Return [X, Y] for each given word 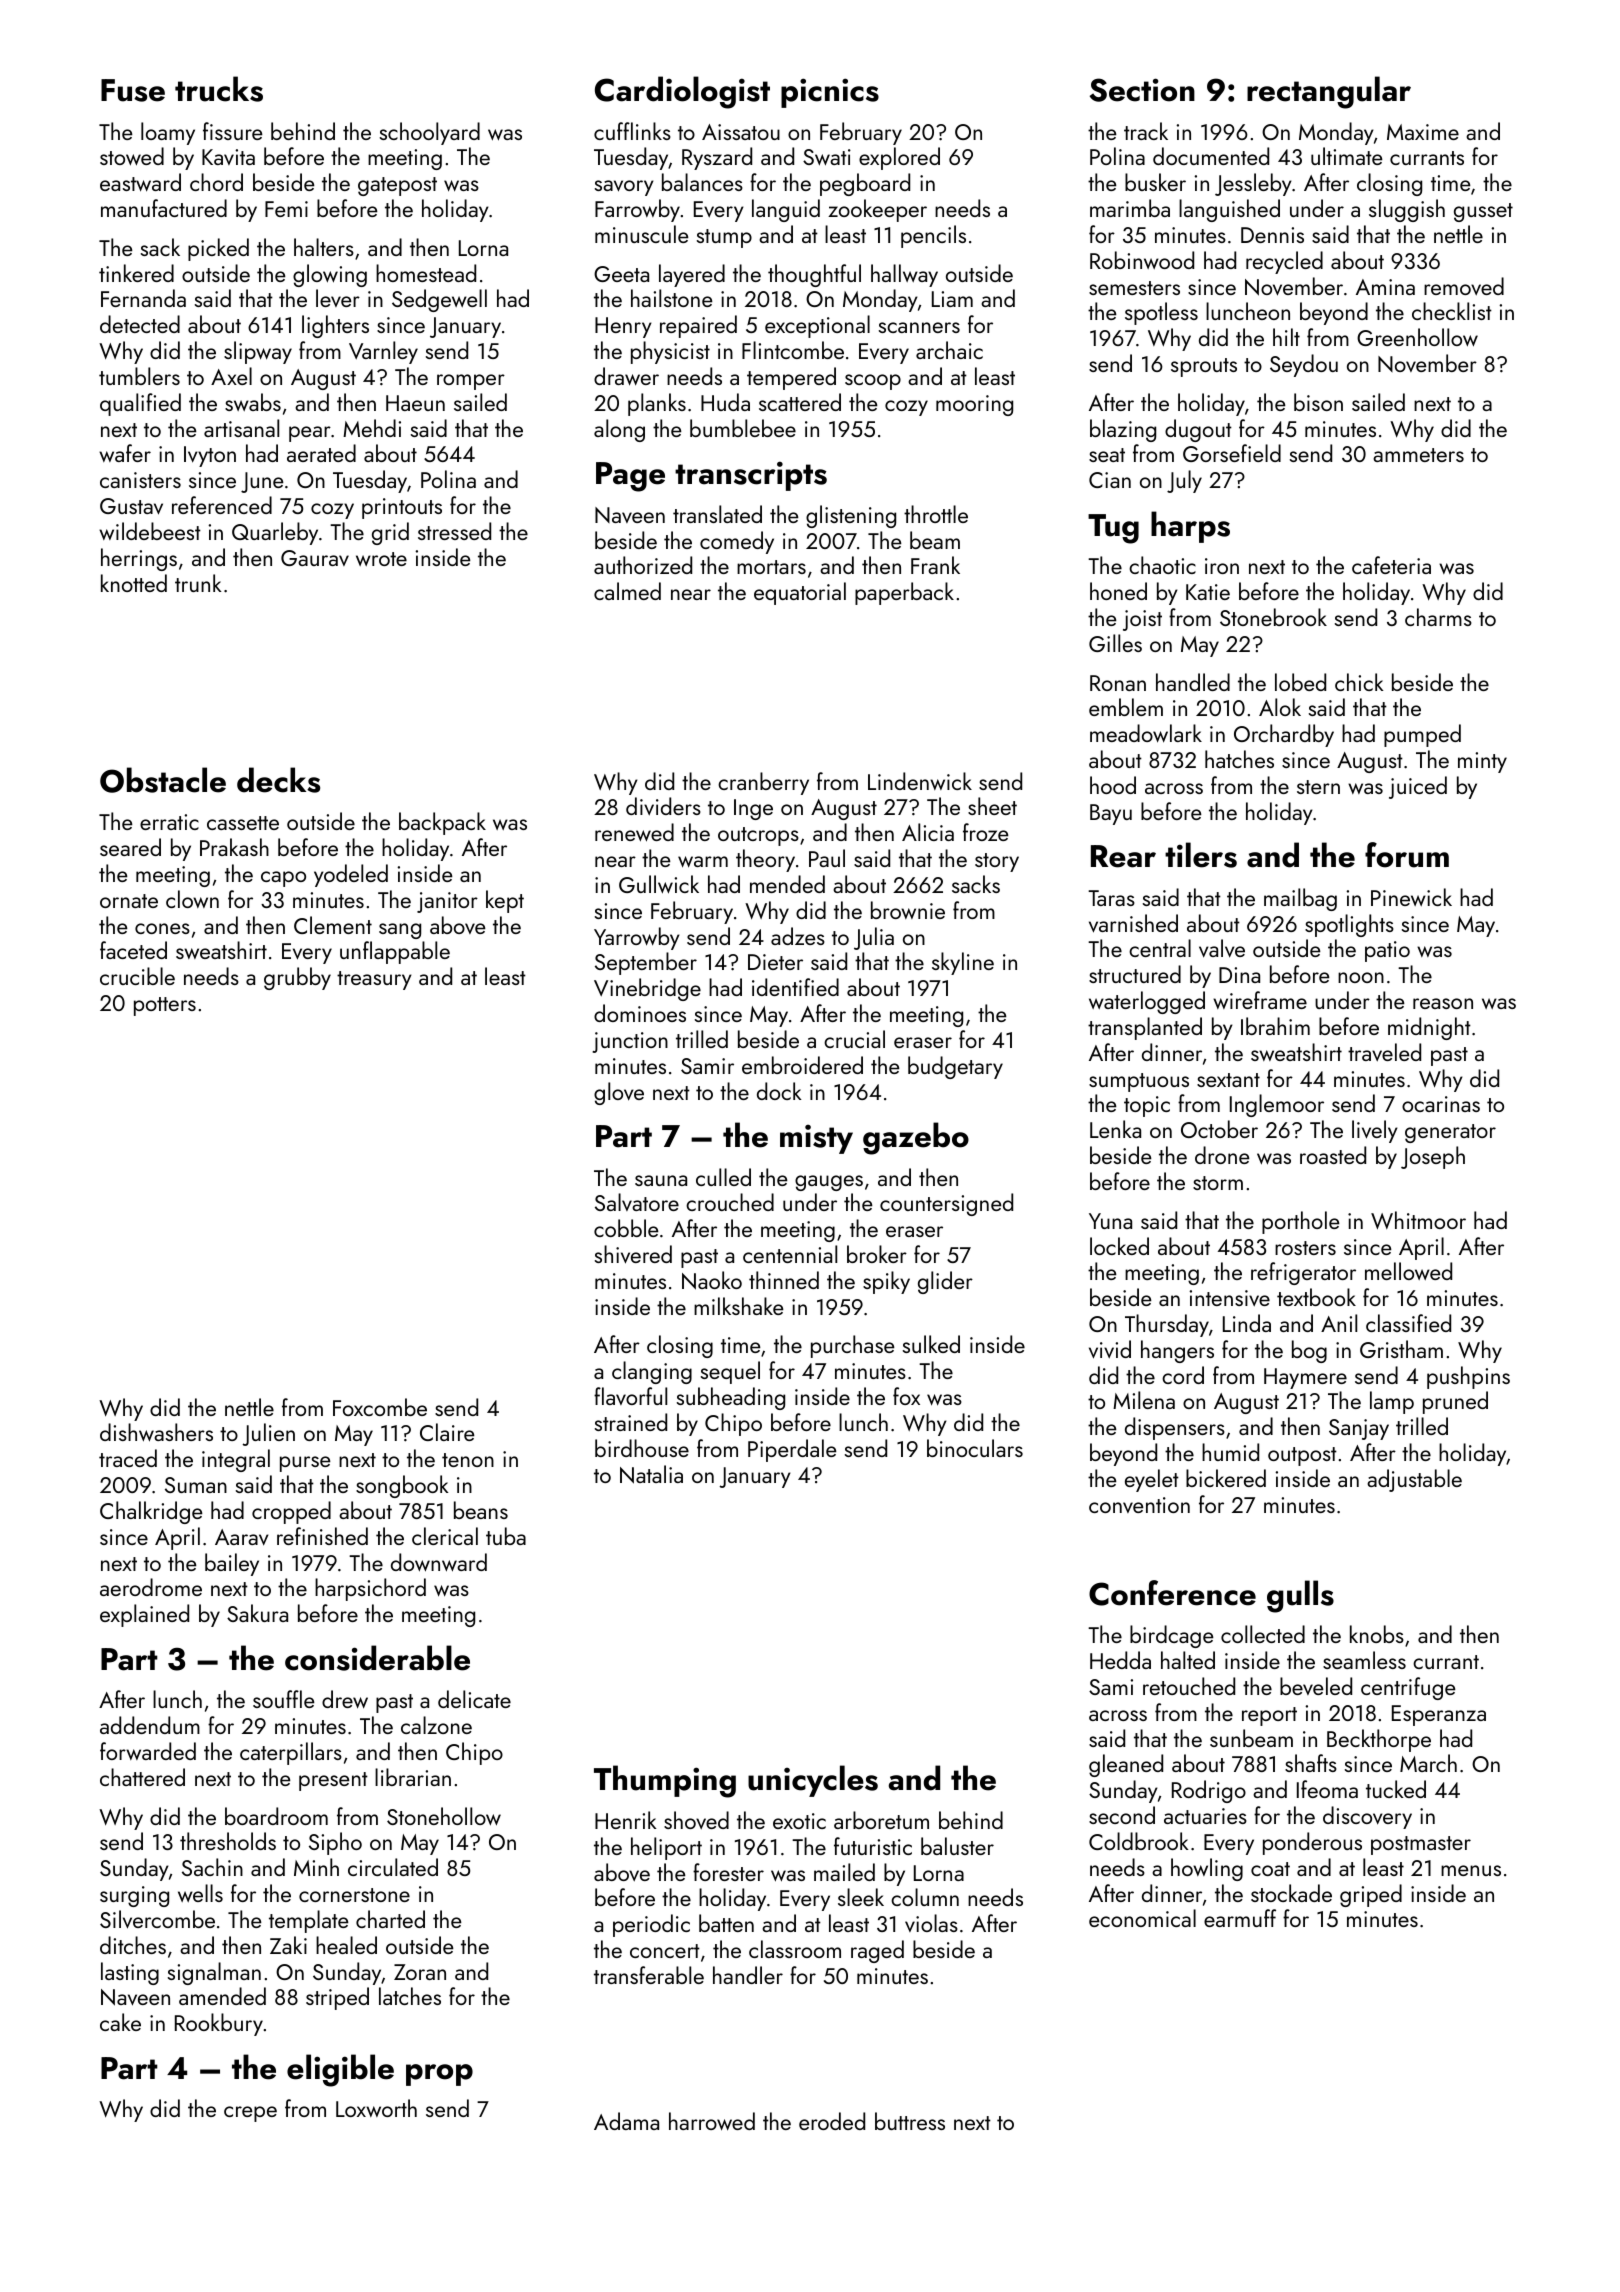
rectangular [1329, 92]
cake [120, 2022]
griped [1371, 1895]
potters [165, 1006]
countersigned [946, 1204]
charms [1438, 617]
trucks [219, 89]
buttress [910, 2121]
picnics [830, 93]
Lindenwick [920, 781]
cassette [243, 823]
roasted [1333, 1155]
